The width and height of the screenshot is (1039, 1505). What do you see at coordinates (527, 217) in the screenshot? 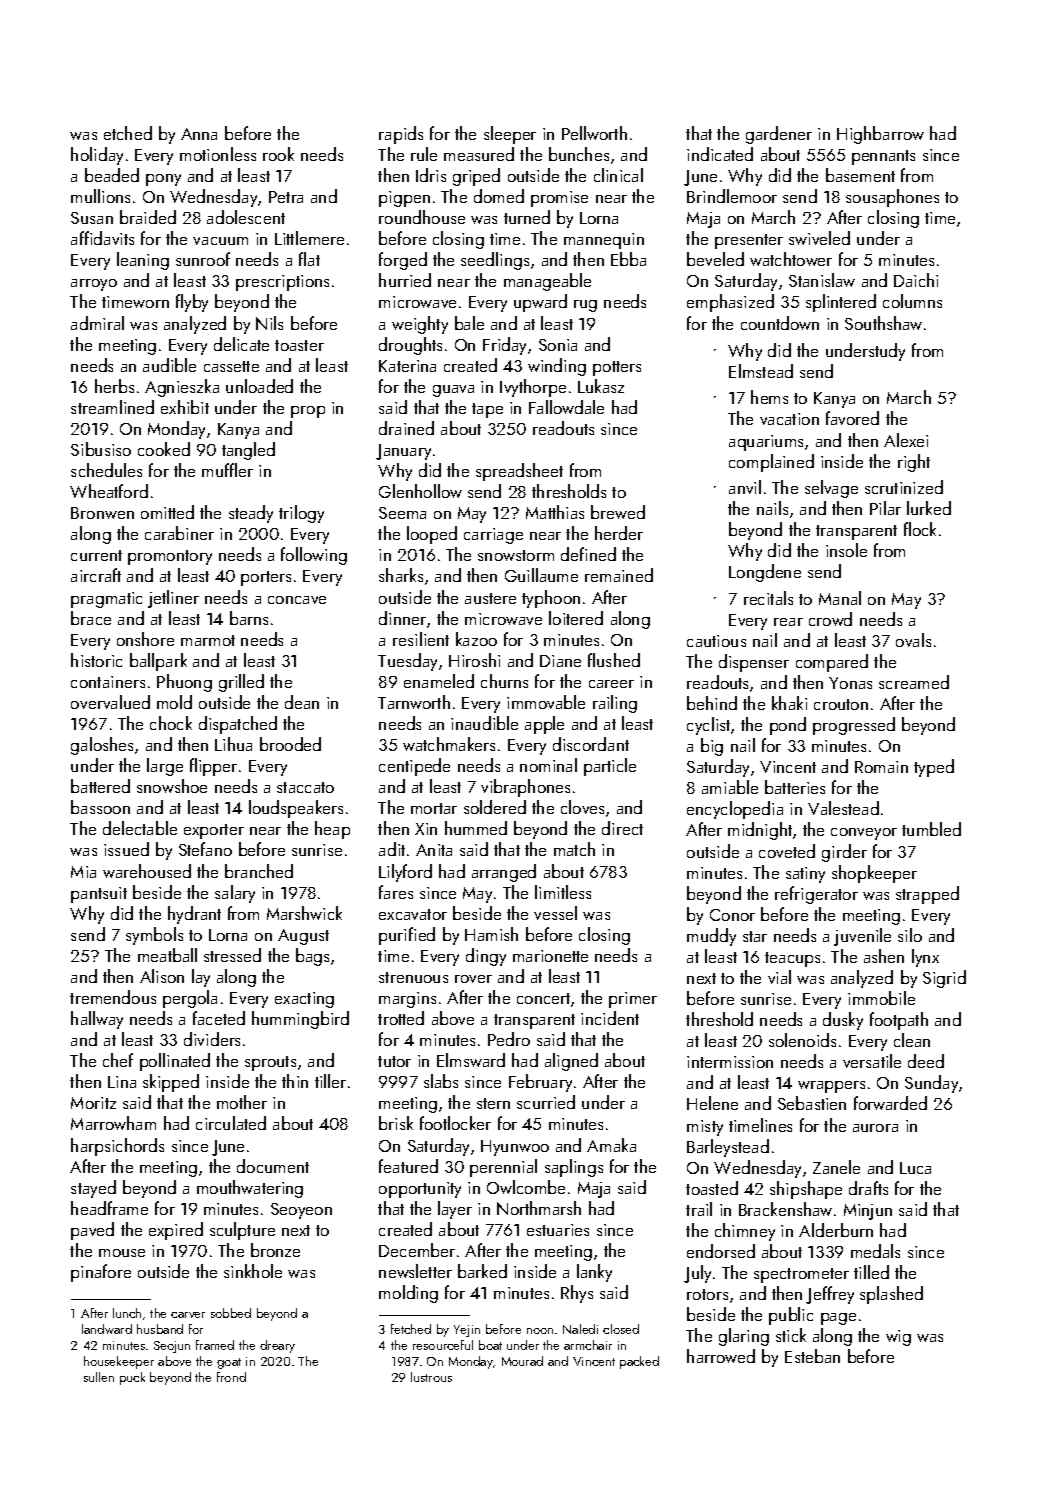
I see `turned` at bounding box center [527, 217].
